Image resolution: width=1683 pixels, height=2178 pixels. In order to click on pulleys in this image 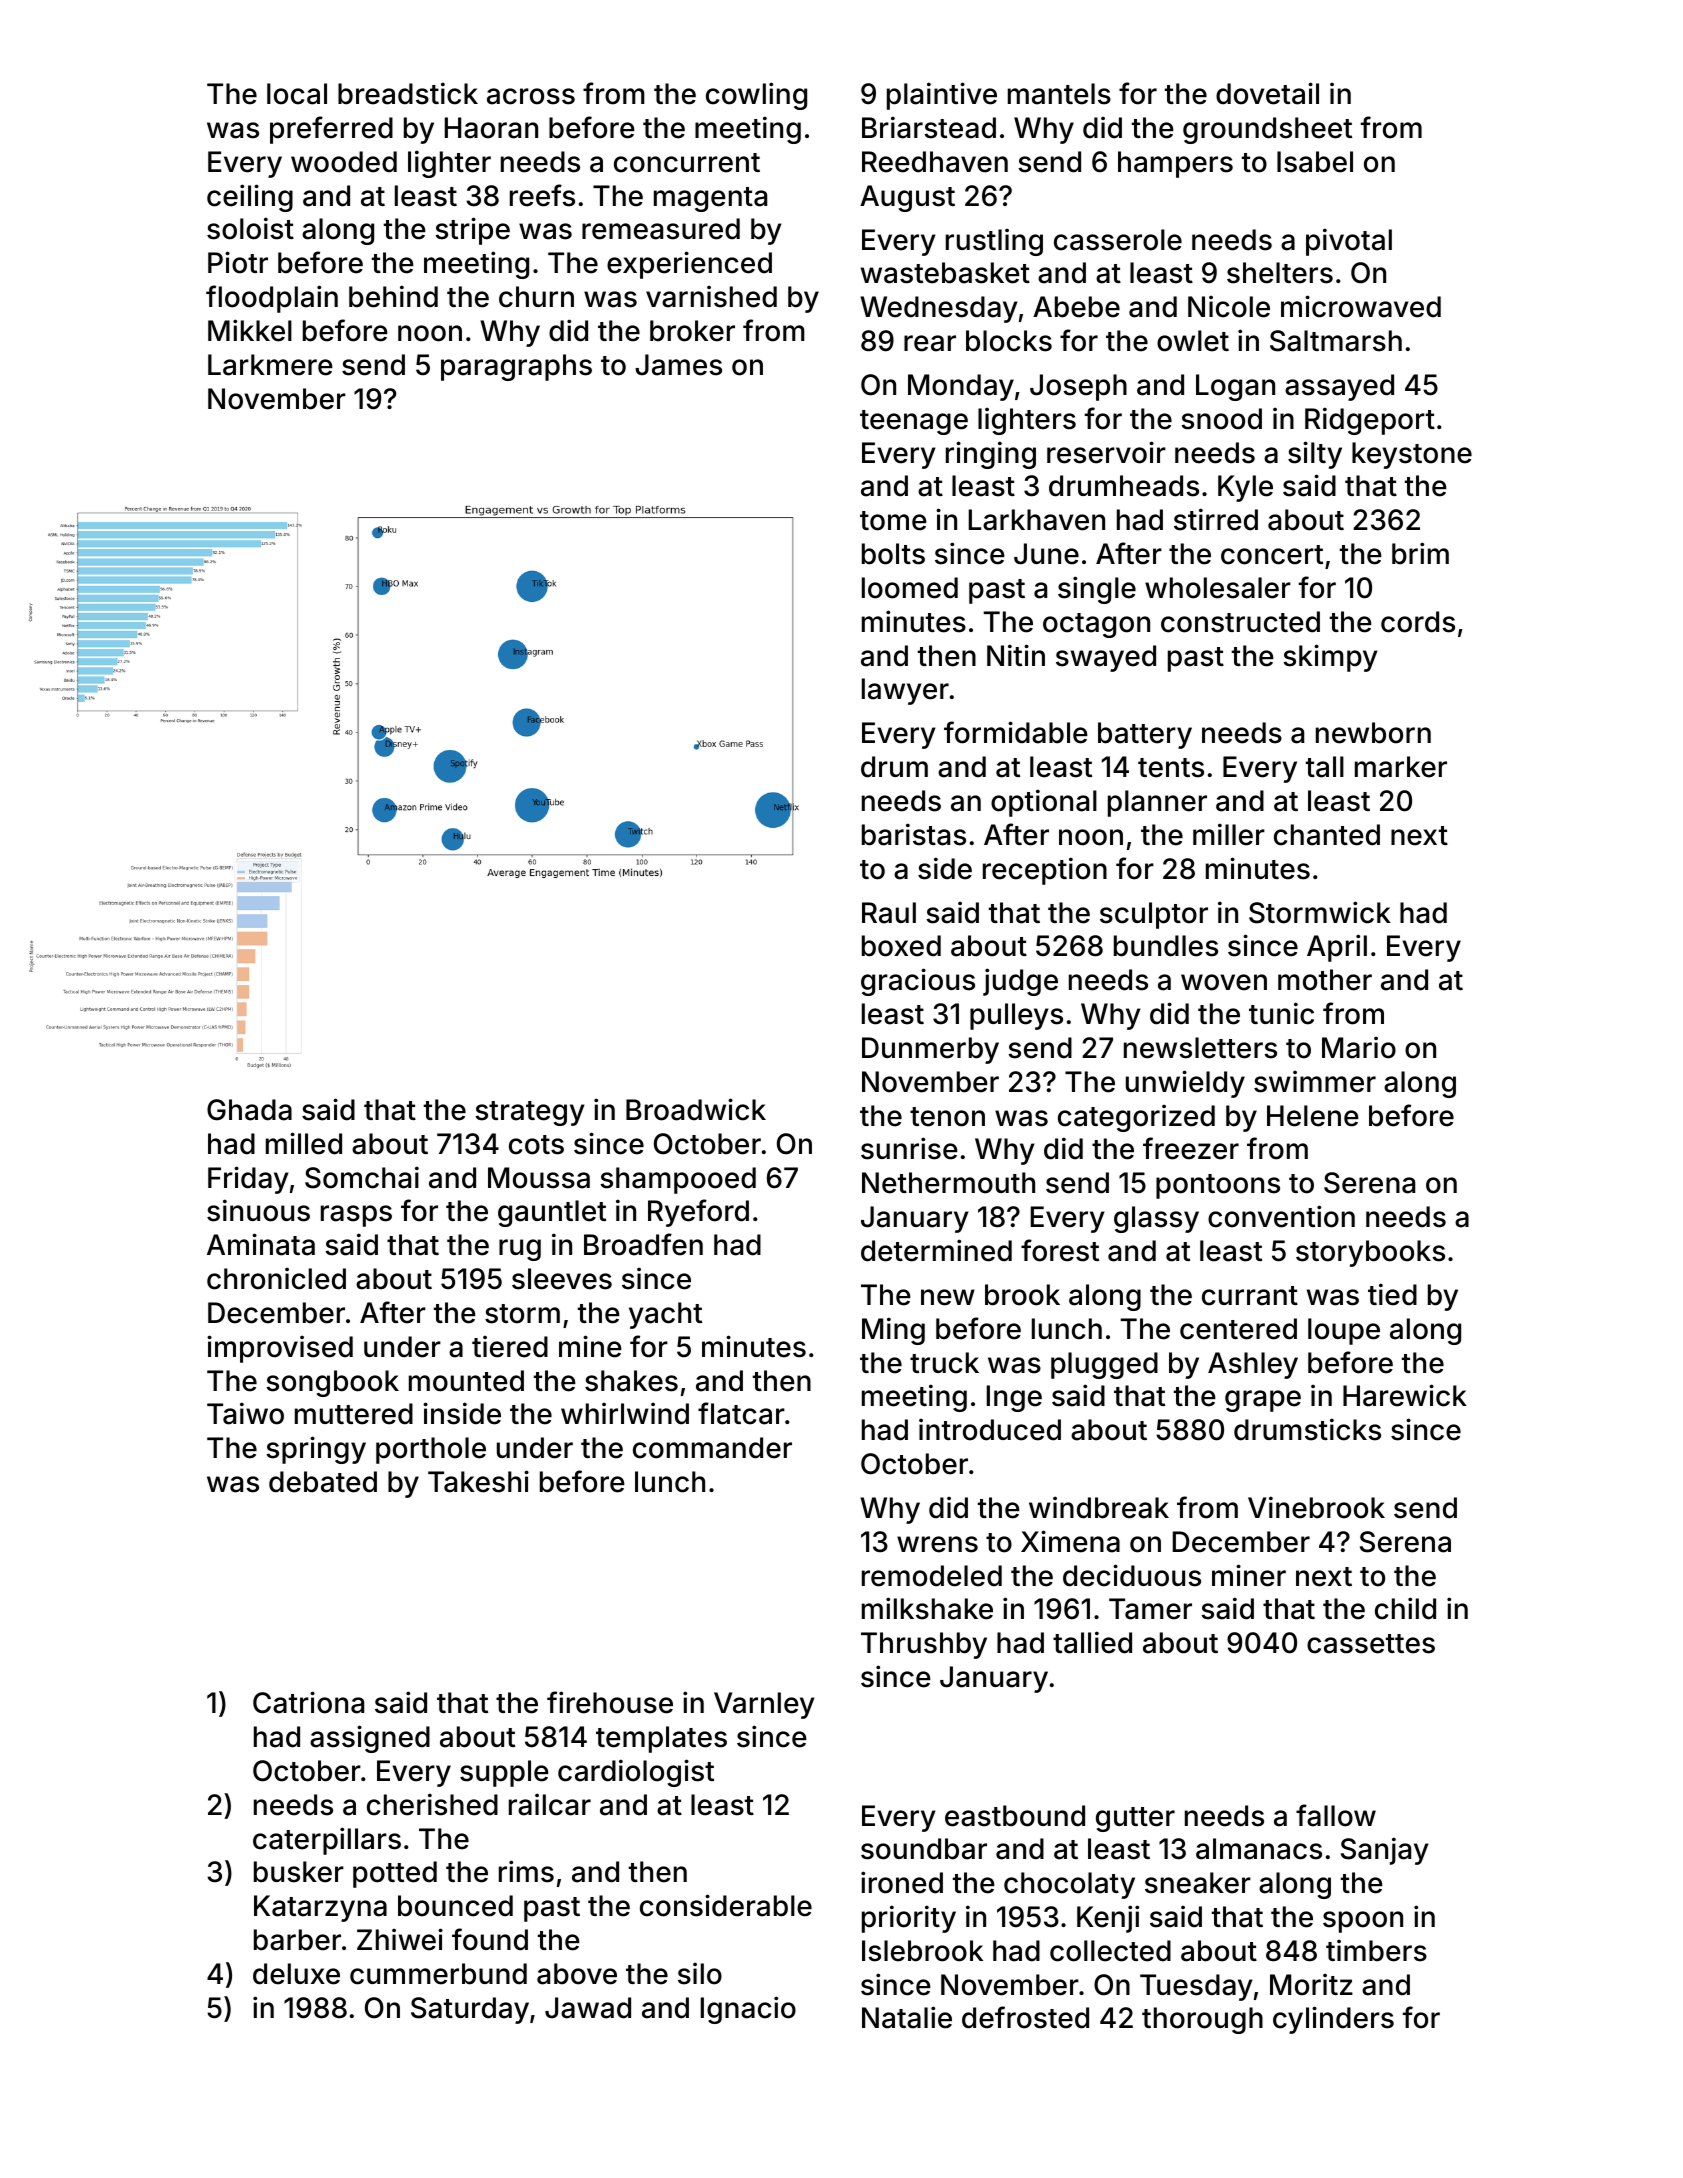, I will do `click(1016, 1016)`.
